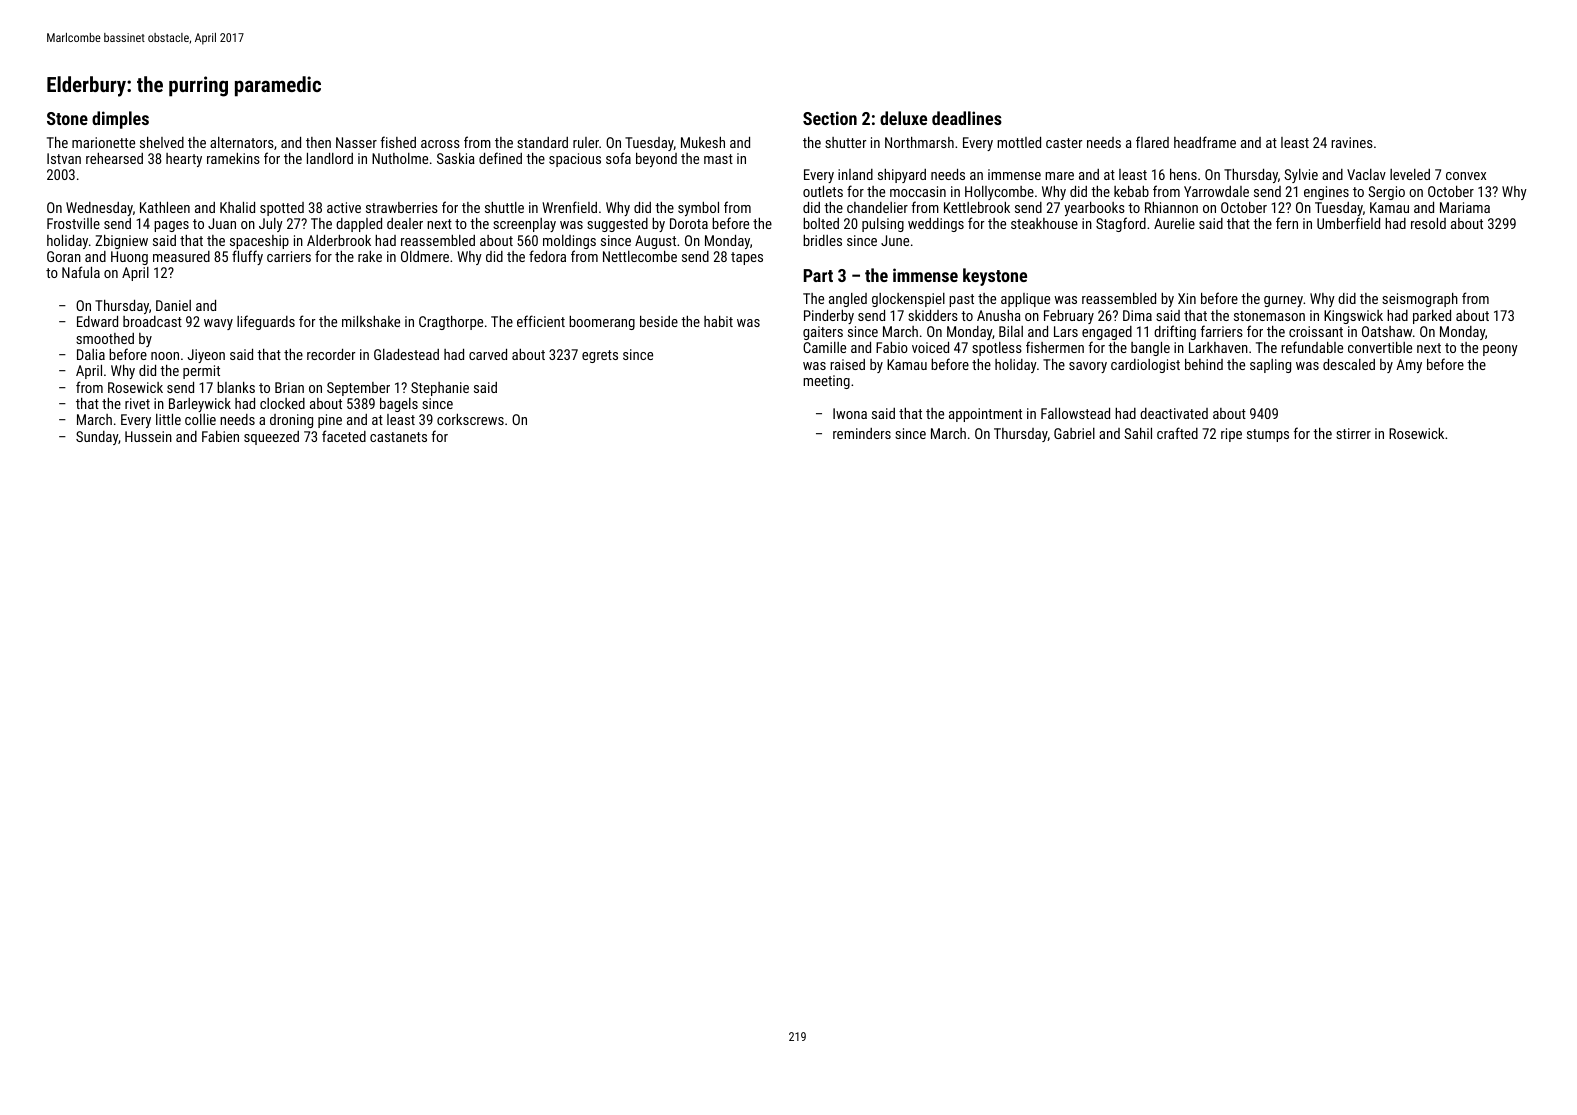 This screenshot has width=1577, height=1115. I want to click on egrets, so click(600, 356).
